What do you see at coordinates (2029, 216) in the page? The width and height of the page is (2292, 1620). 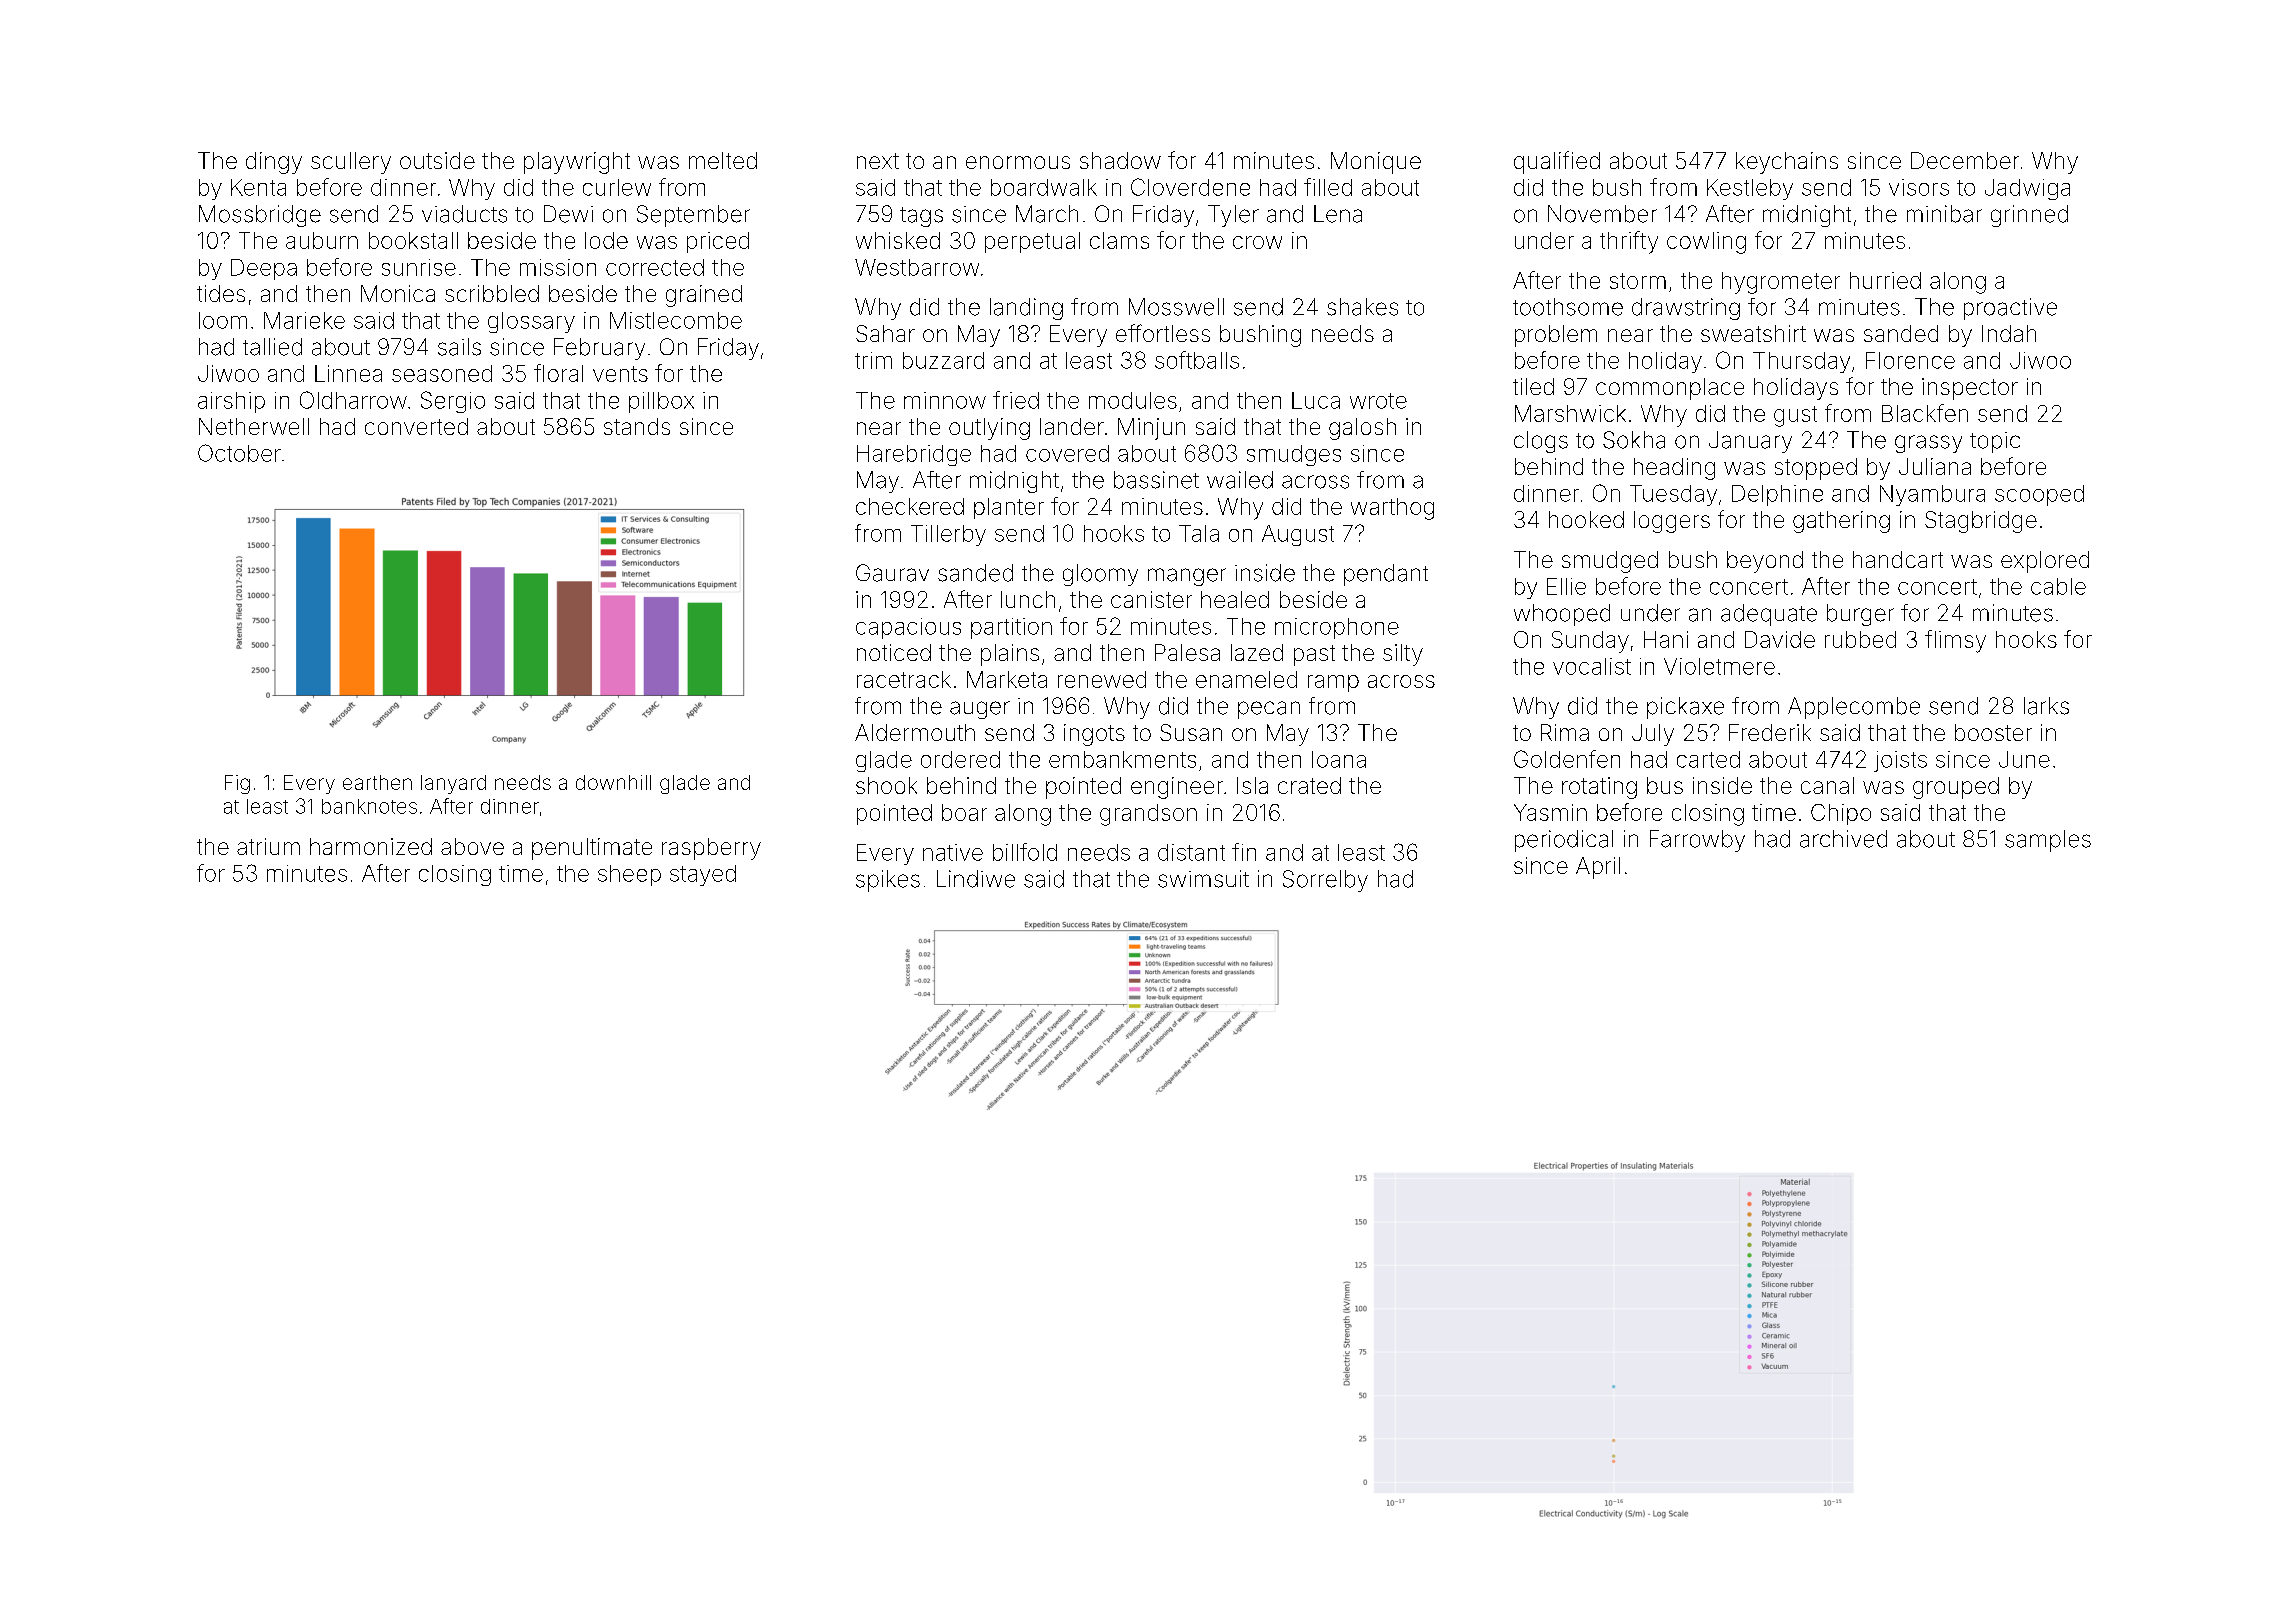 I see `grinned` at bounding box center [2029, 216].
